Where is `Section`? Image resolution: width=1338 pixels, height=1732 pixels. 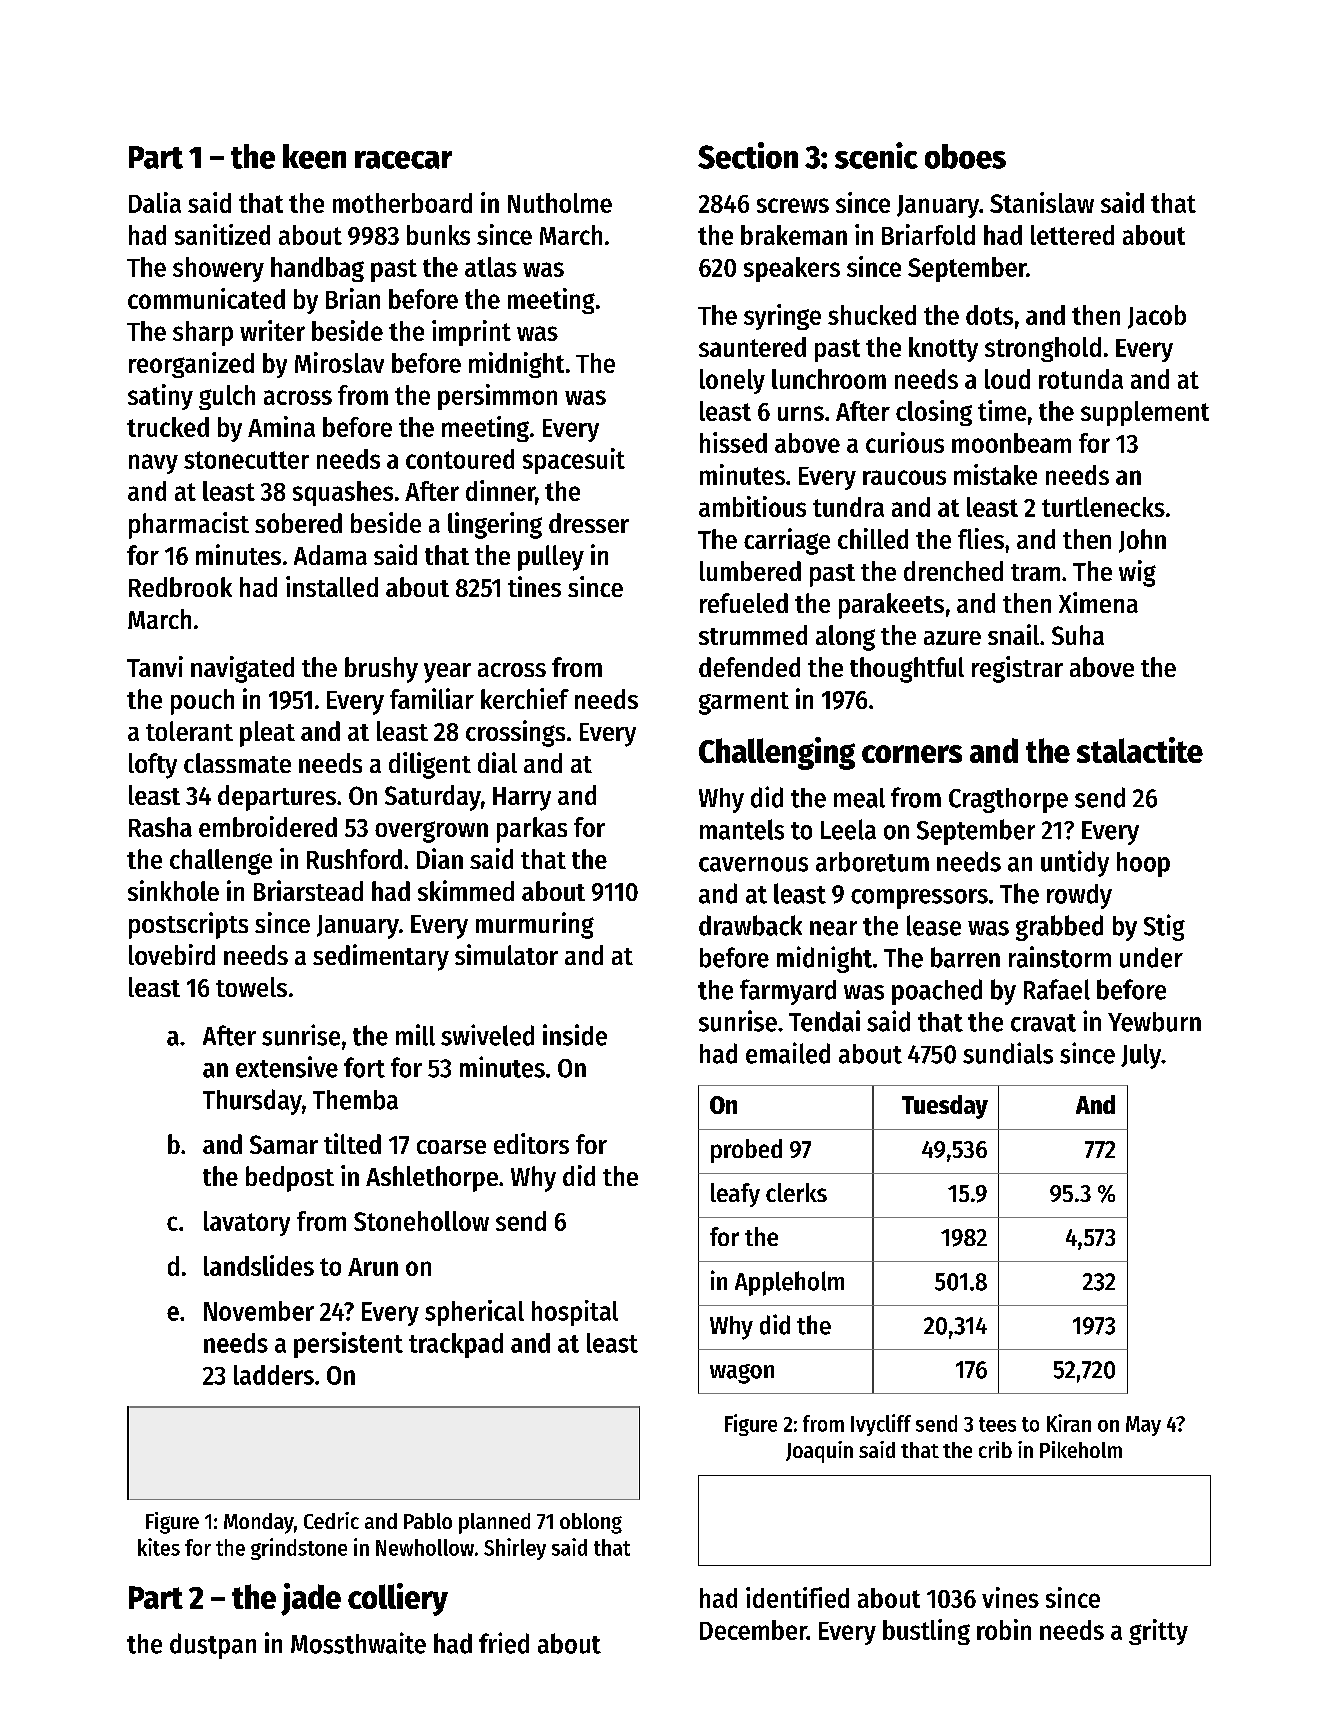 Section is located at coordinates (748, 155).
